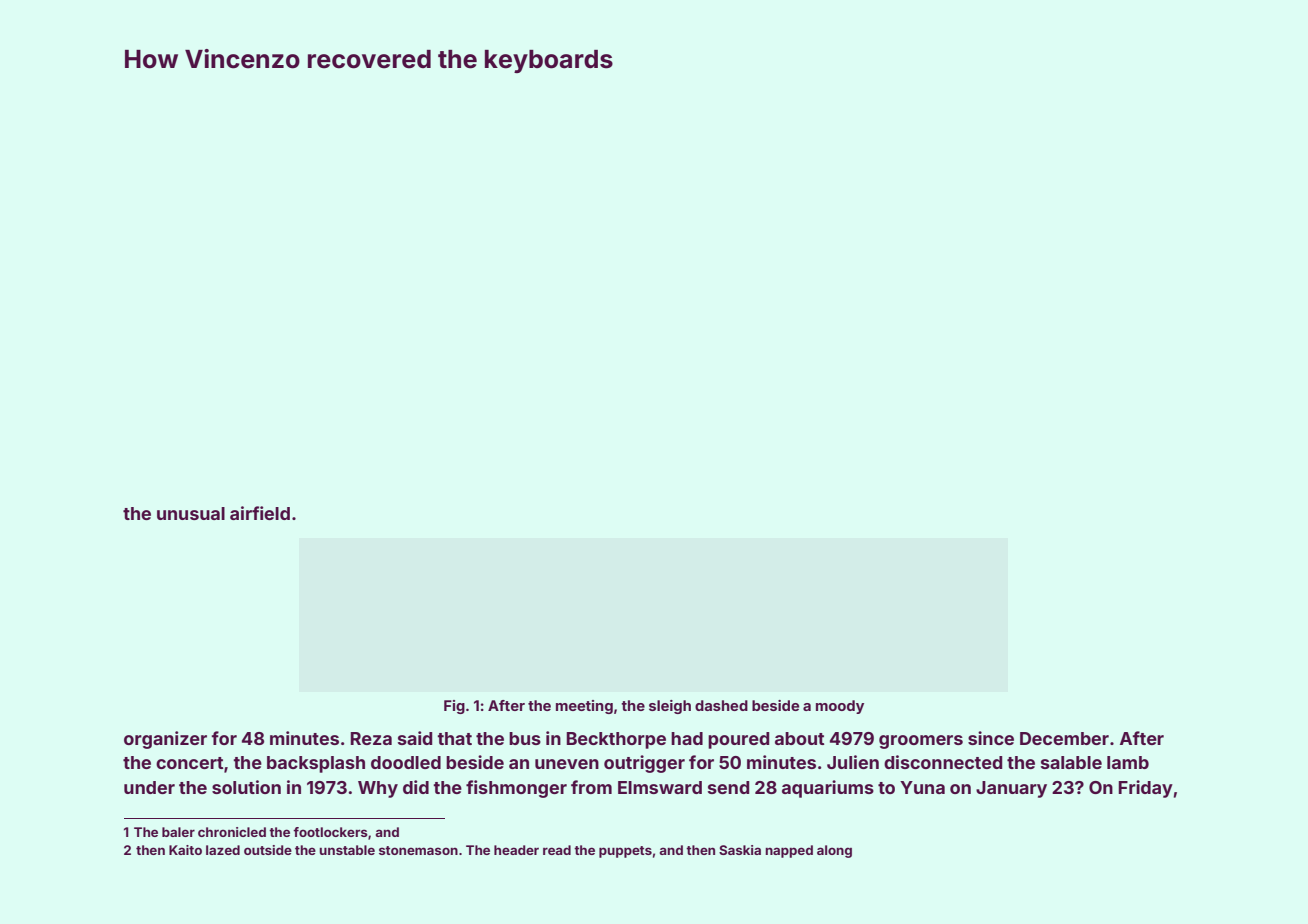 This document has width=1308, height=924. Describe the element at coordinates (789, 851) in the document. I see `napped` at that location.
